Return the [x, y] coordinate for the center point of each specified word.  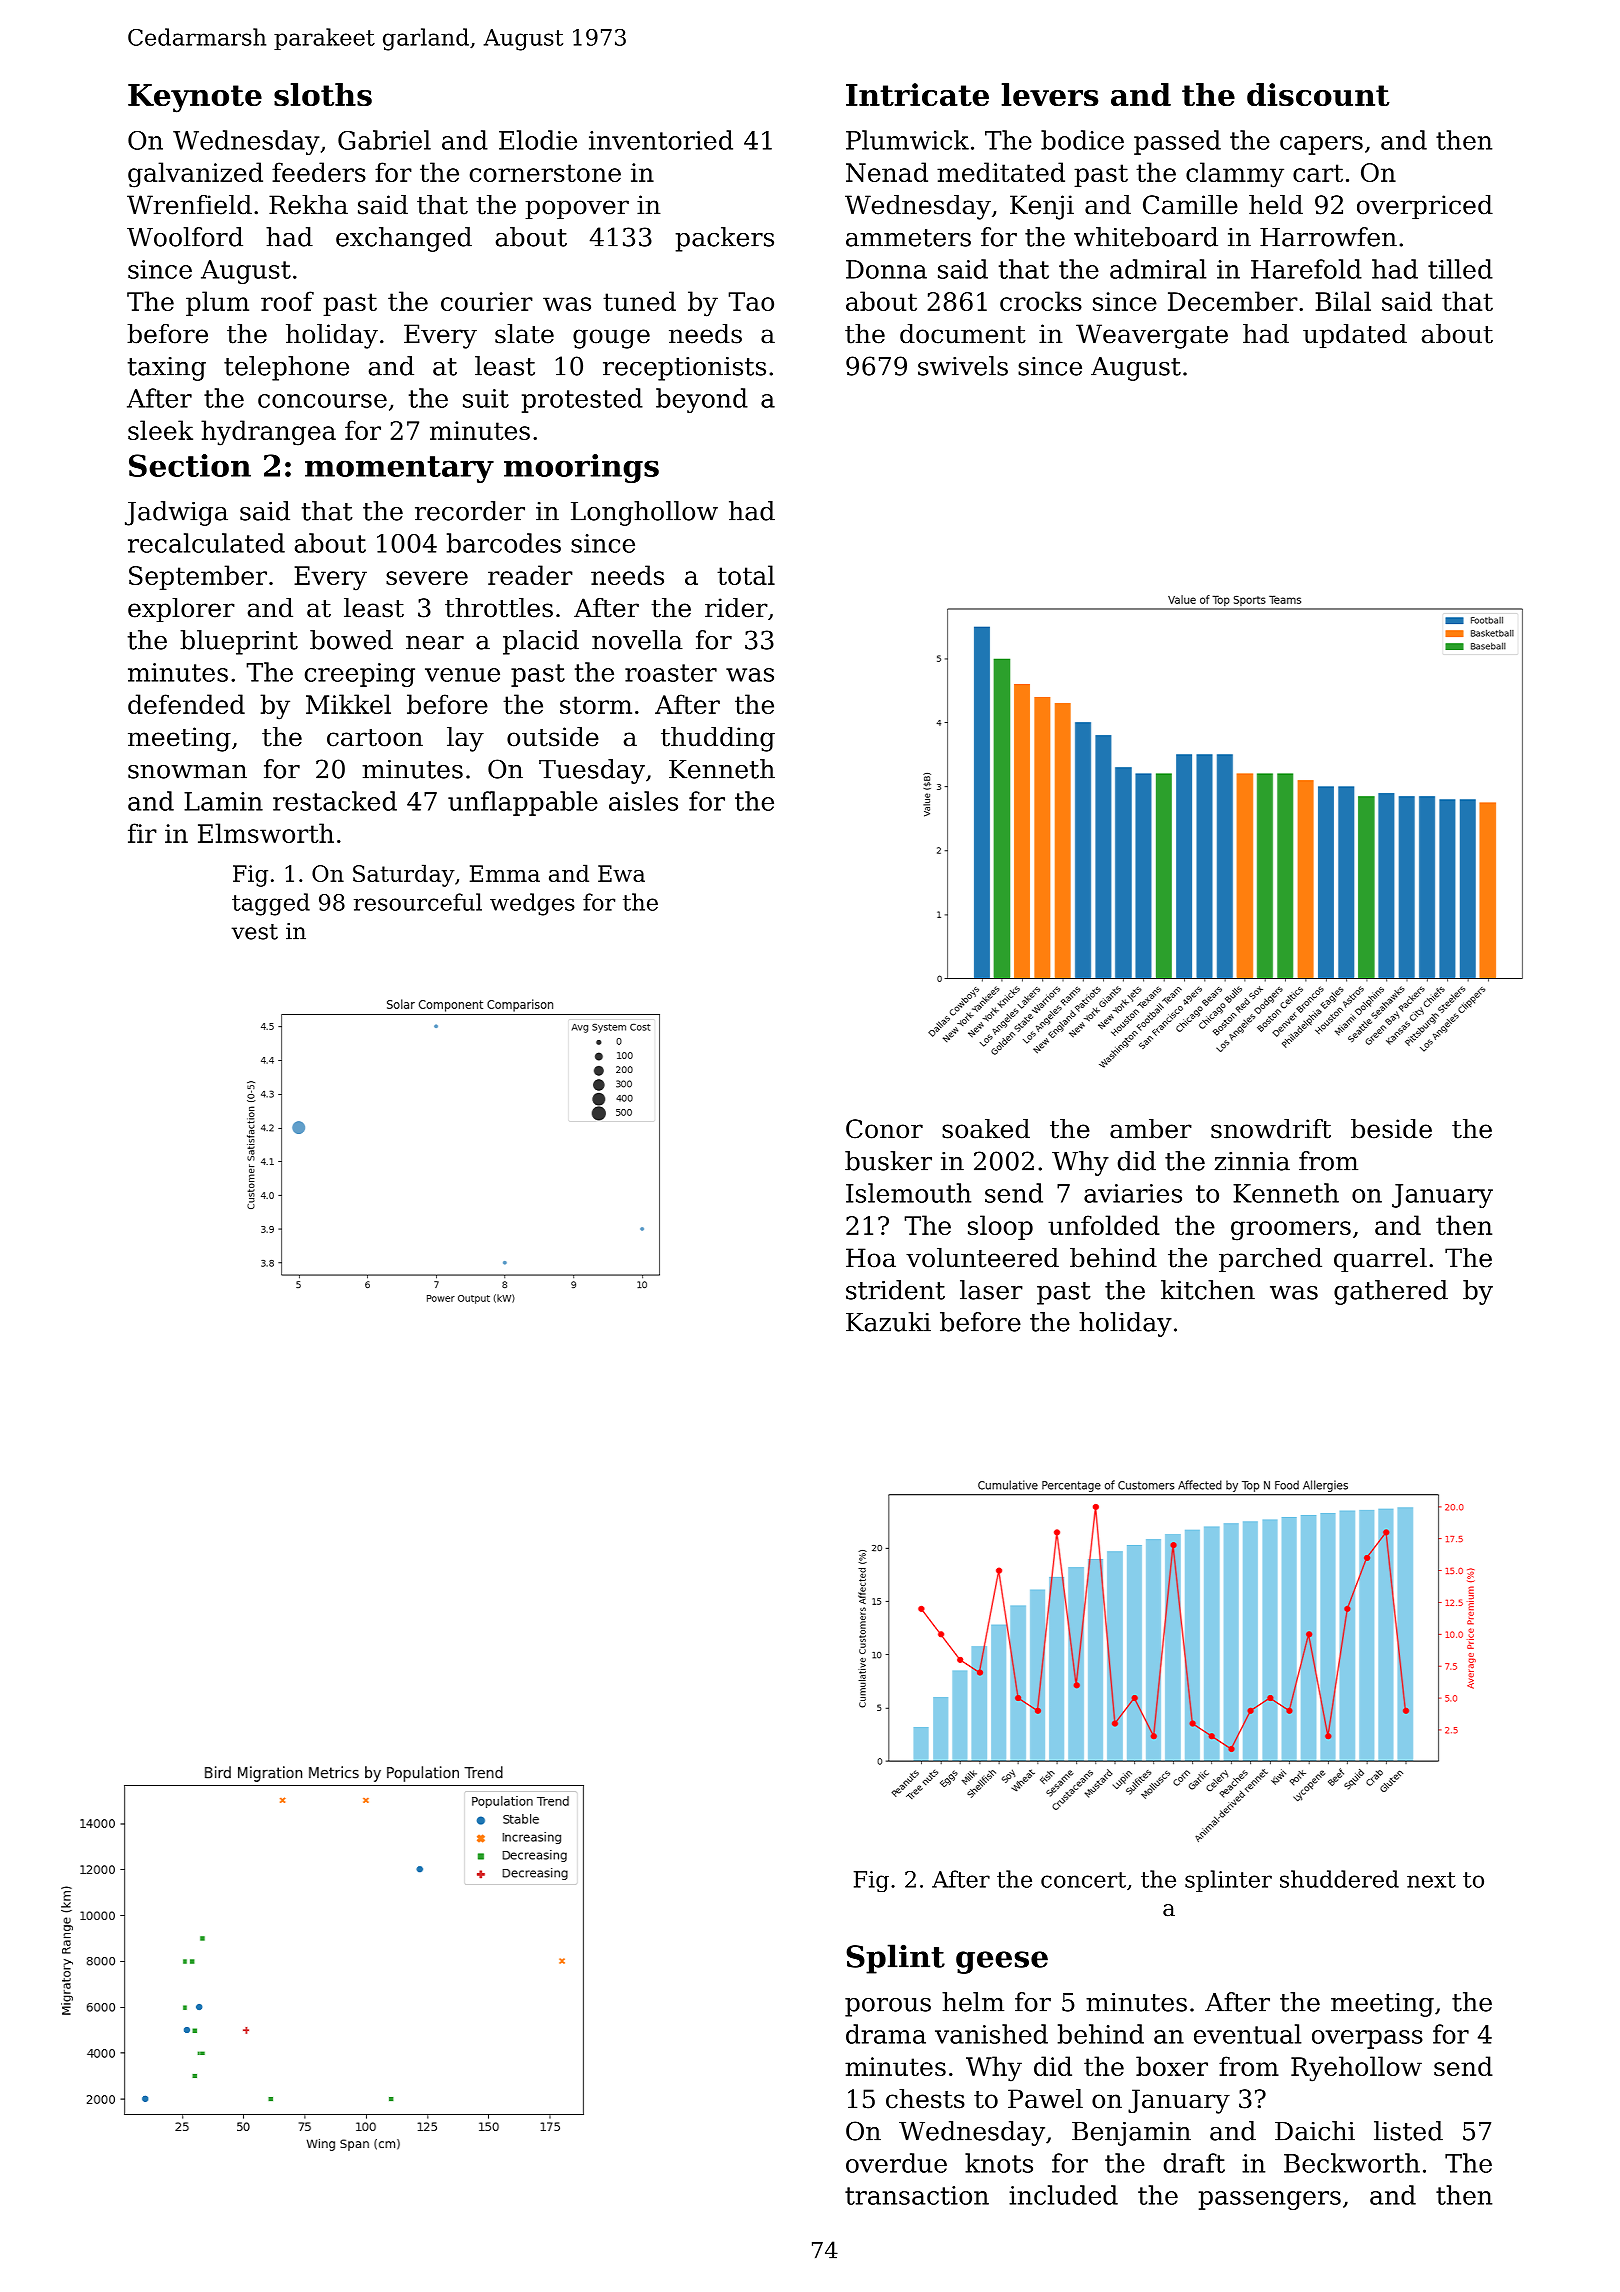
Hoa [871, 1258]
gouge [611, 339]
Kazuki [888, 1322]
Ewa [621, 873]
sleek [160, 430]
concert [1083, 1880]
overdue [896, 2163]
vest [255, 932]
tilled [1460, 269]
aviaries [1133, 1193]
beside [1391, 1129]
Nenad [887, 172]
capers [1321, 145]
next [1431, 1880]
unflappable [523, 803]
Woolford [185, 237]
